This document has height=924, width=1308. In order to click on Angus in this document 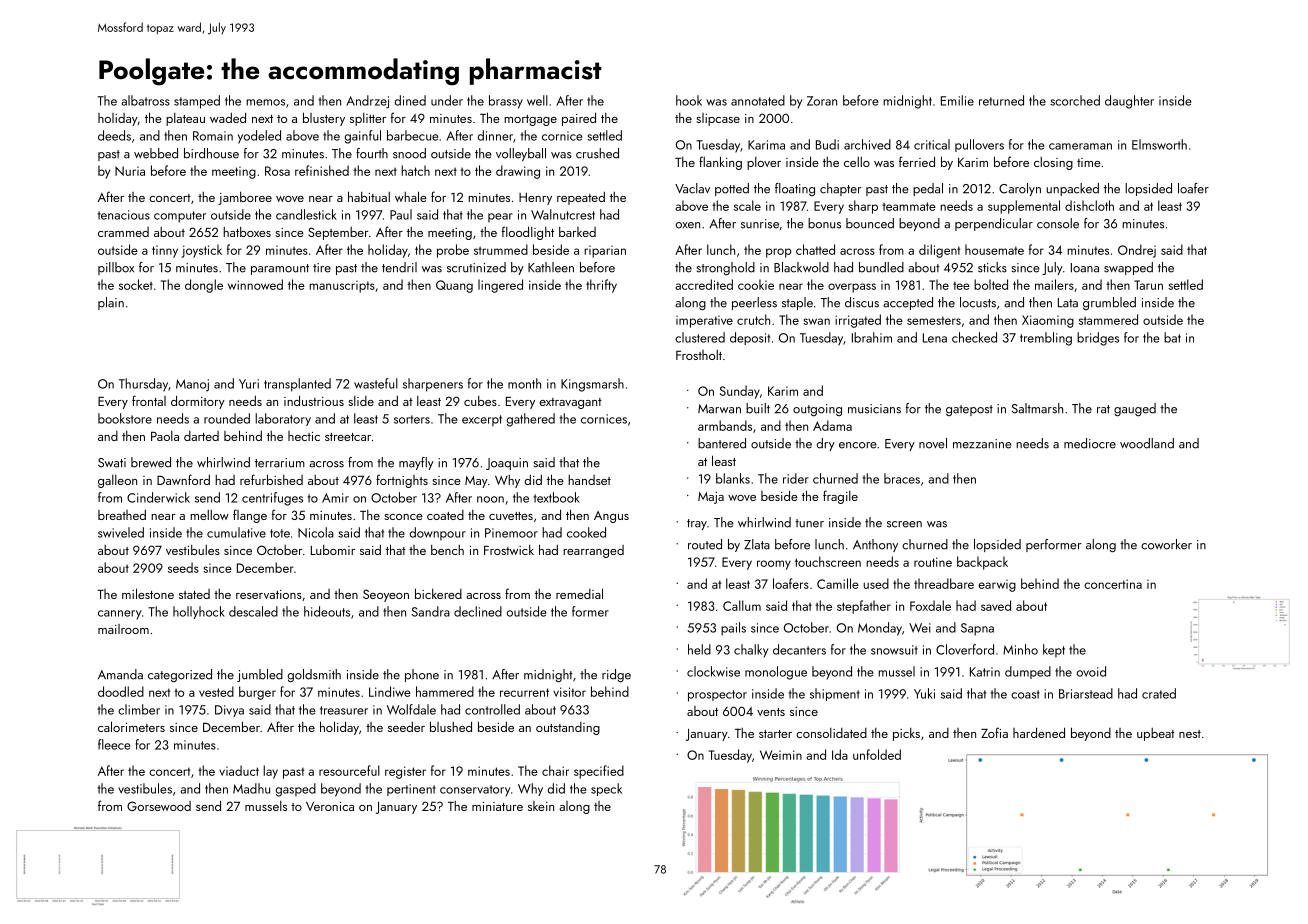, I will do `click(611, 517)`.
